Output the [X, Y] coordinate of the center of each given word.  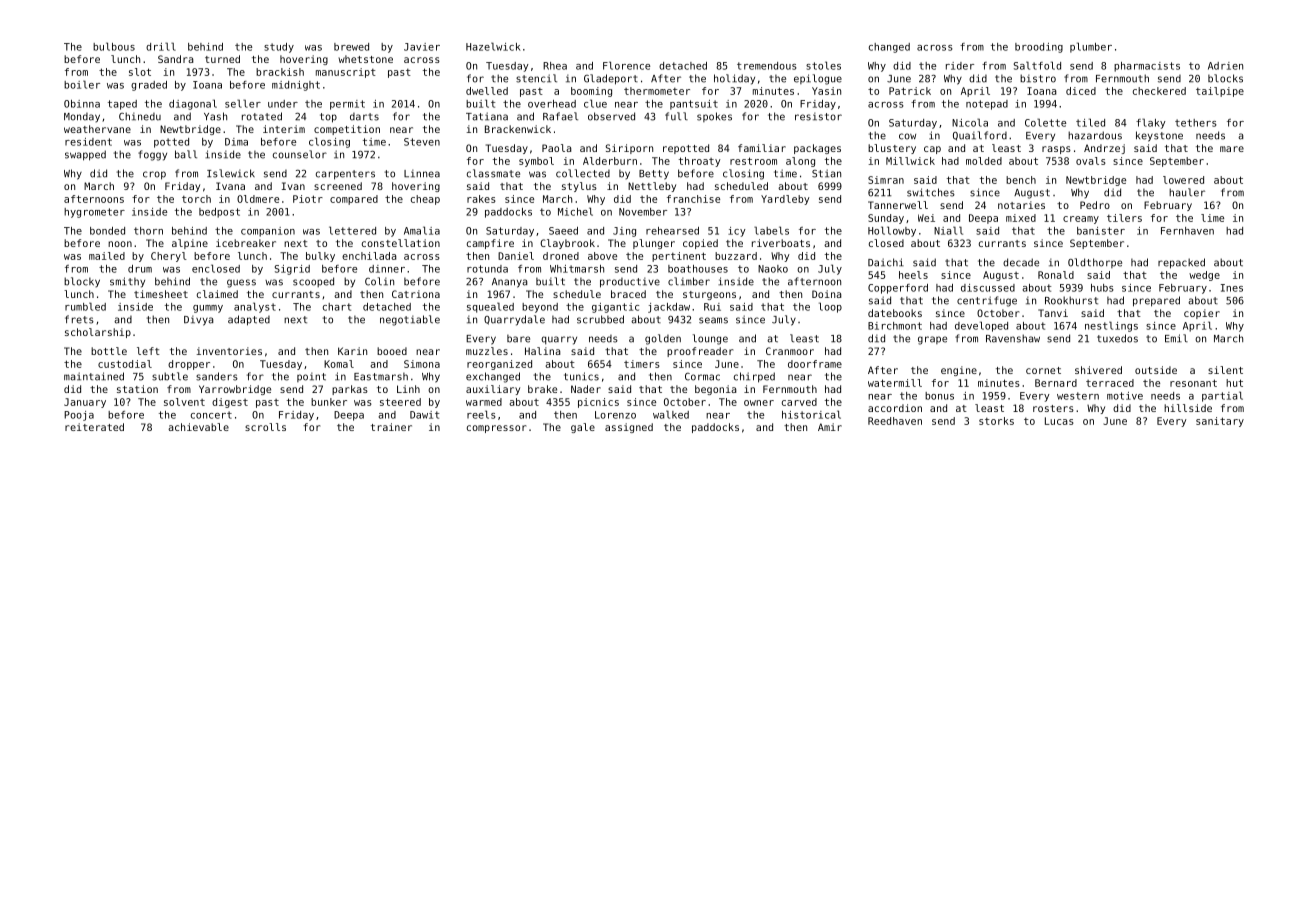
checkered [1159, 91]
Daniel [516, 256]
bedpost [219, 213]
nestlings [1111, 326]
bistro [1038, 78]
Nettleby [652, 187]
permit [347, 105]
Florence [626, 65]
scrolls [265, 427]
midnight [296, 86]
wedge [1204, 276]
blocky [82, 282]
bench [1021, 180]
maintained [94, 376]
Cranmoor [790, 351]
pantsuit [694, 105]
